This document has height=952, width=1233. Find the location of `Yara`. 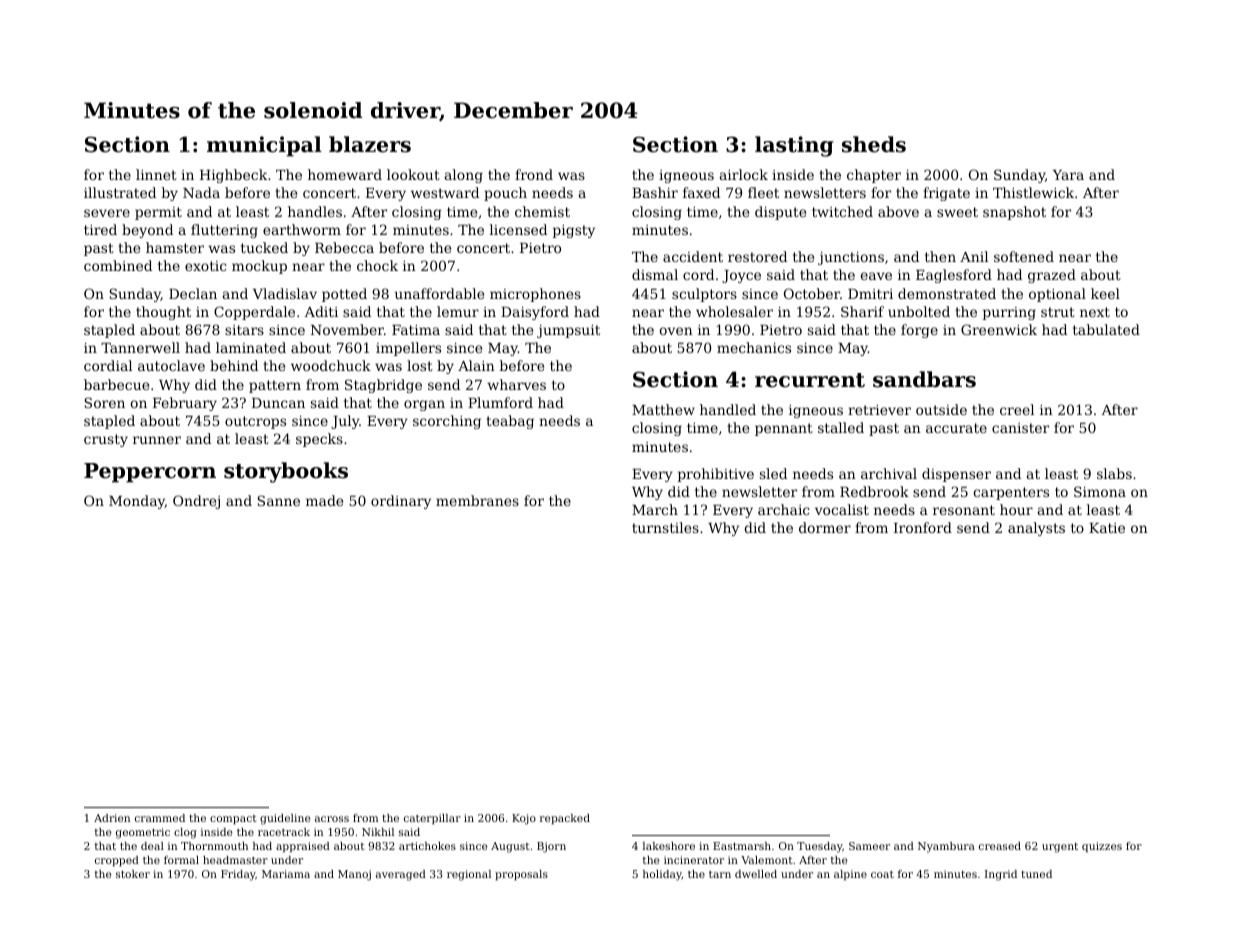

Yara is located at coordinates (1068, 175).
